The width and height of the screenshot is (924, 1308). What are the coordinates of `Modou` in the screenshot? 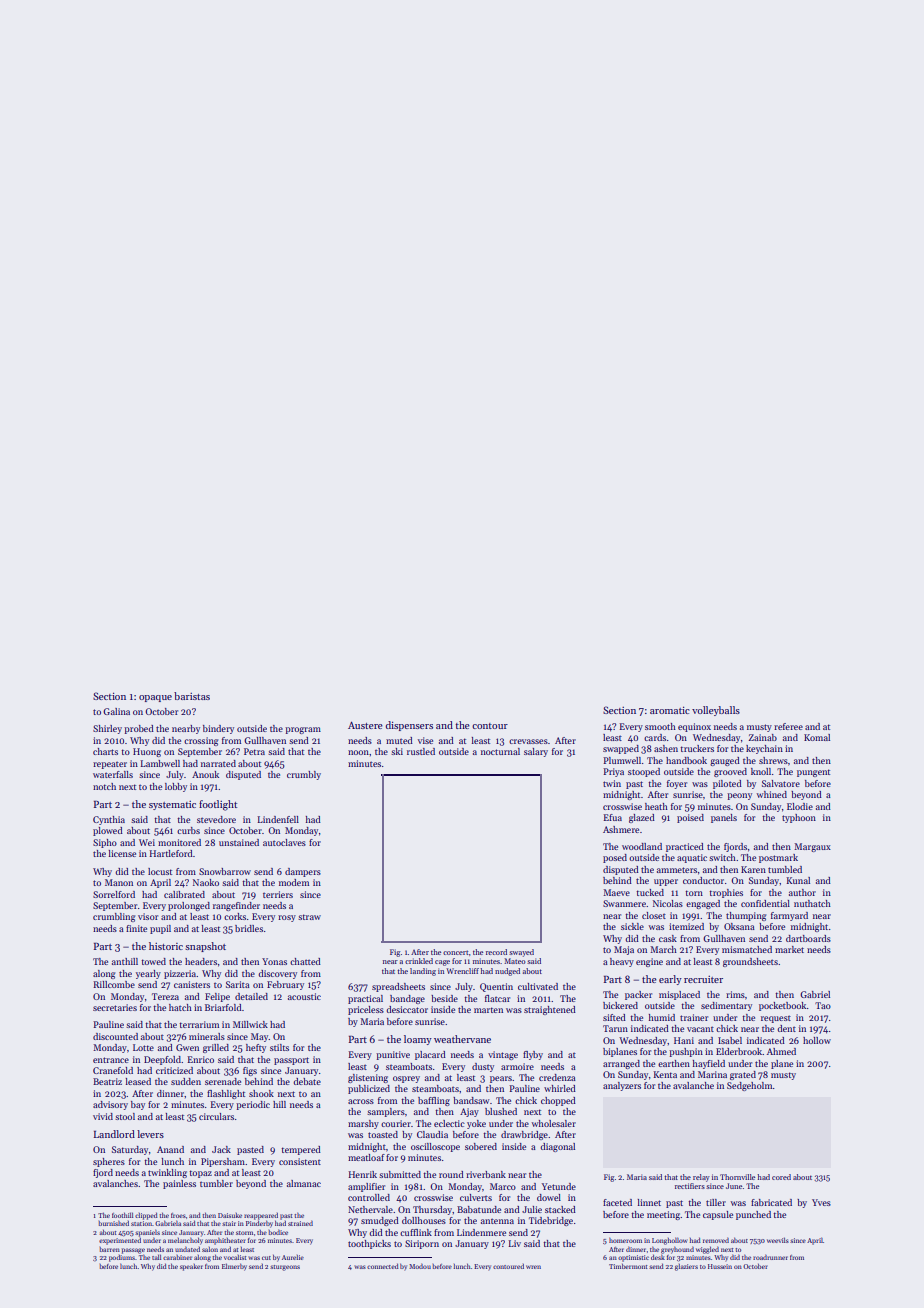 It's located at (420, 1266).
